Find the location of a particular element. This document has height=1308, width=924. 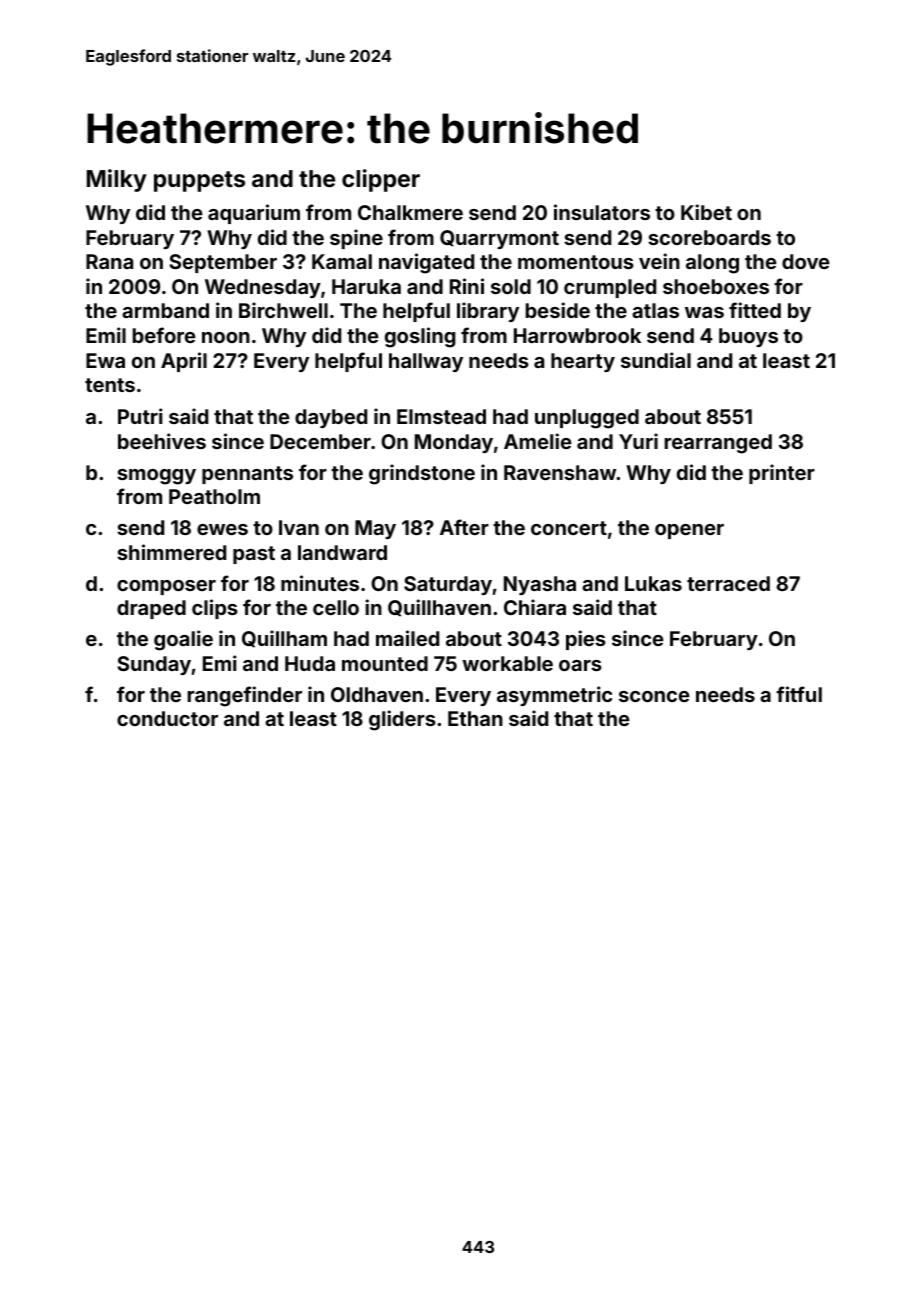

printer is located at coordinates (782, 474).
